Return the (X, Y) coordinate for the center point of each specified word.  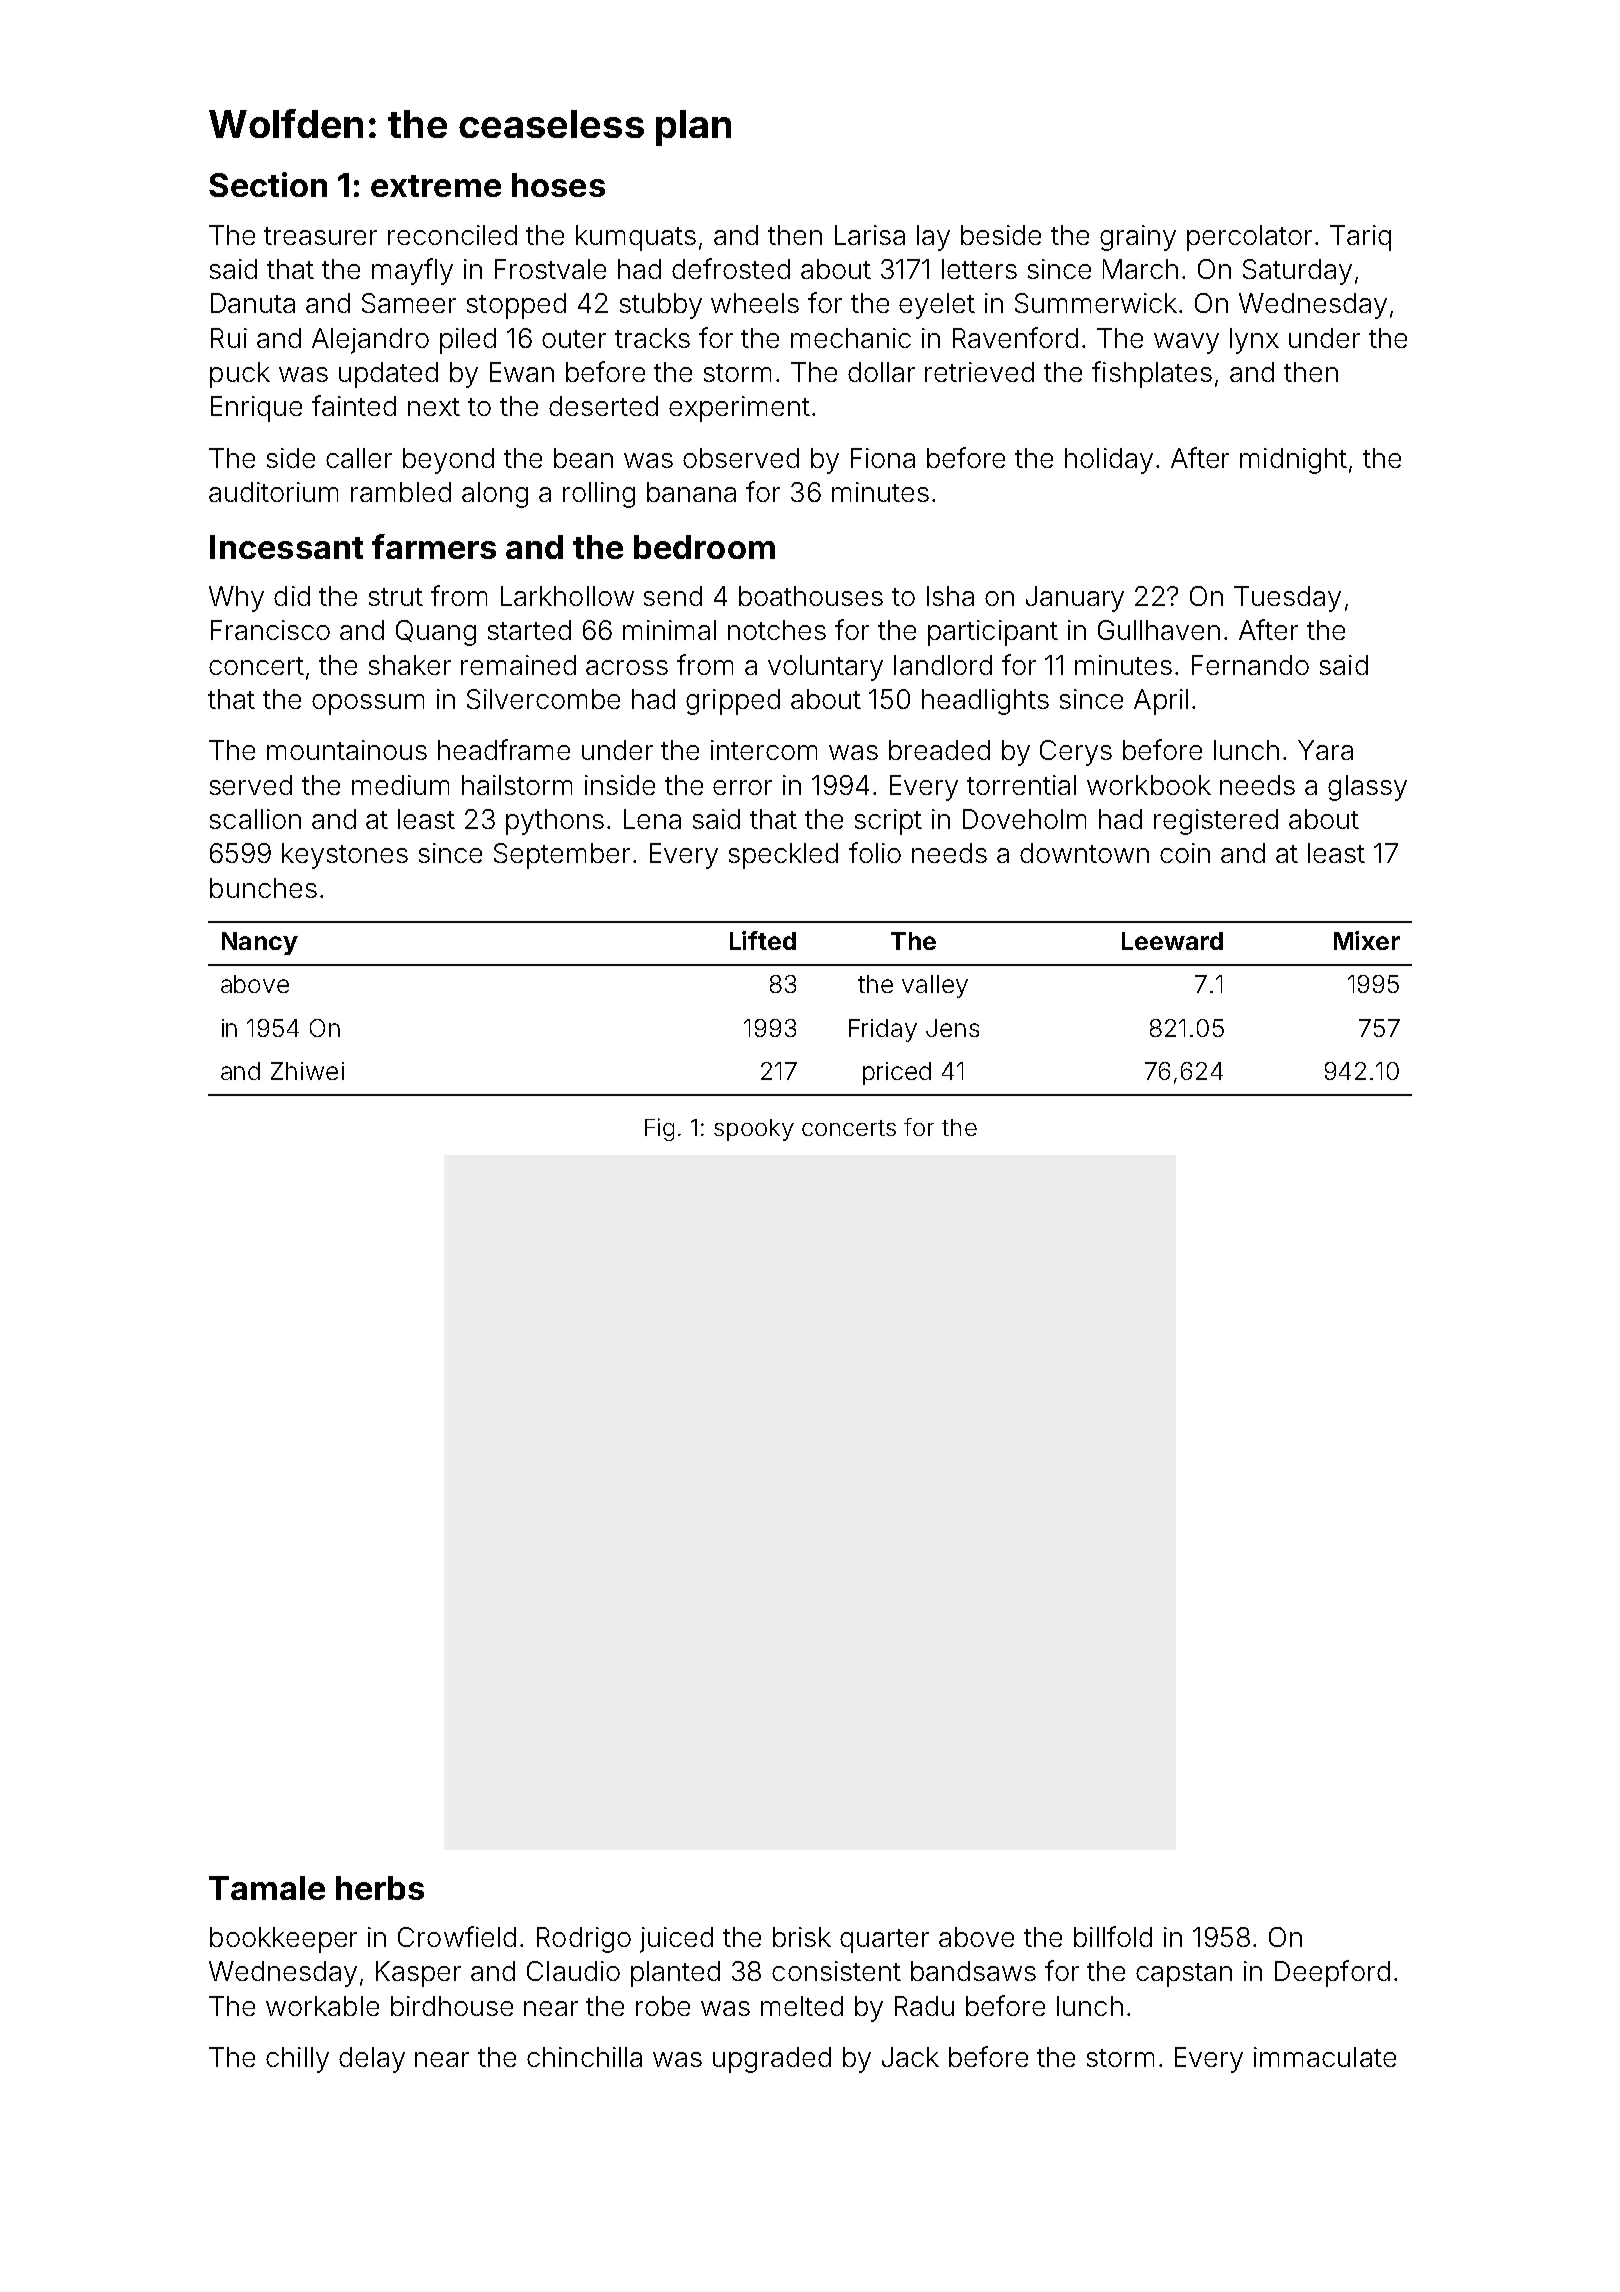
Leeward (1172, 941)
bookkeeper (283, 1940)
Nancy (260, 943)
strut (396, 597)
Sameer (409, 303)
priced (897, 1073)
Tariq (1360, 238)
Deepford (1332, 1973)
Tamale (267, 1888)
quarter (884, 1941)
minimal (669, 630)
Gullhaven (1159, 630)
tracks (652, 338)
